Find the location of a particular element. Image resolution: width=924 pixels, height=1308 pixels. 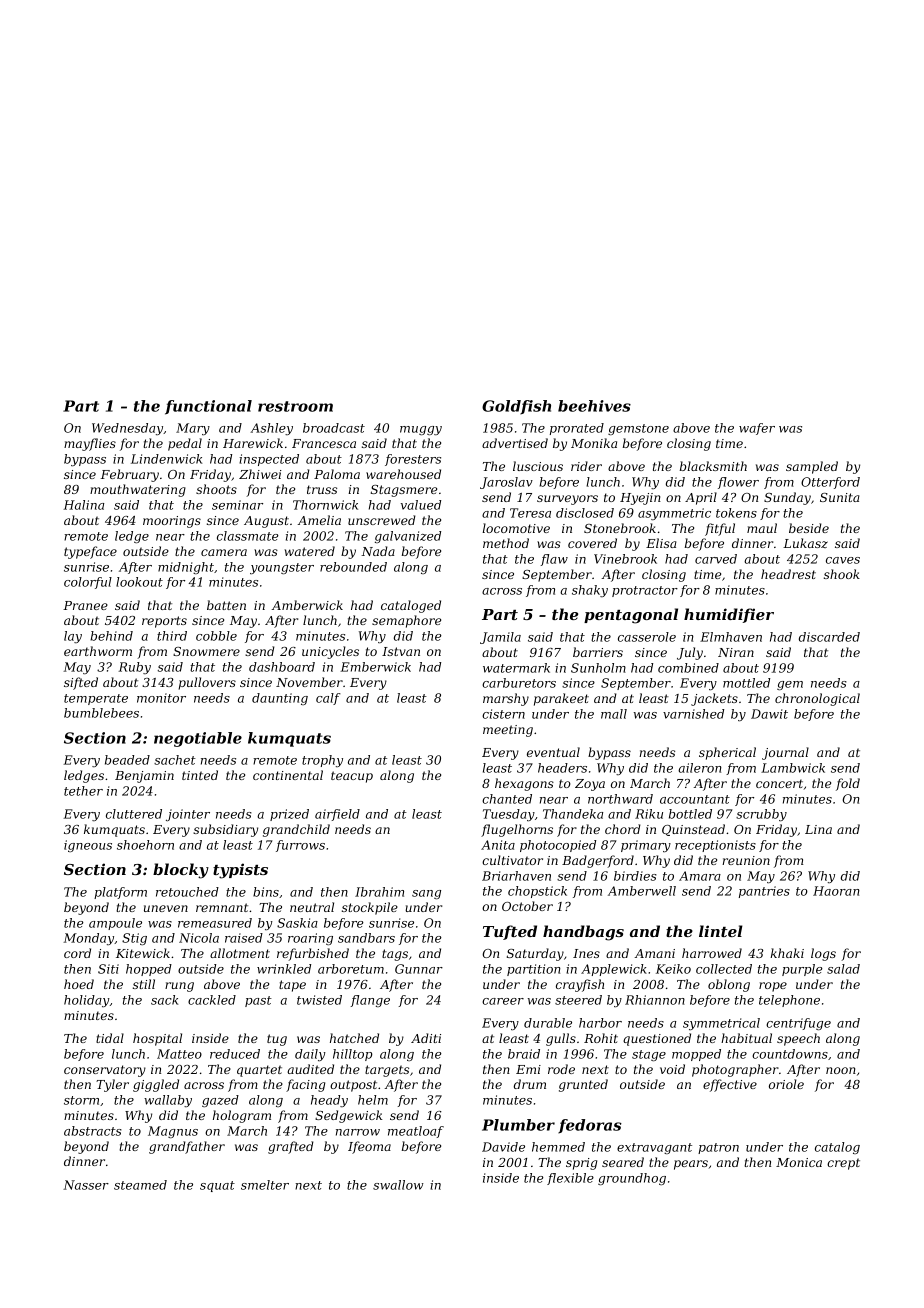

restroom is located at coordinates (295, 406).
